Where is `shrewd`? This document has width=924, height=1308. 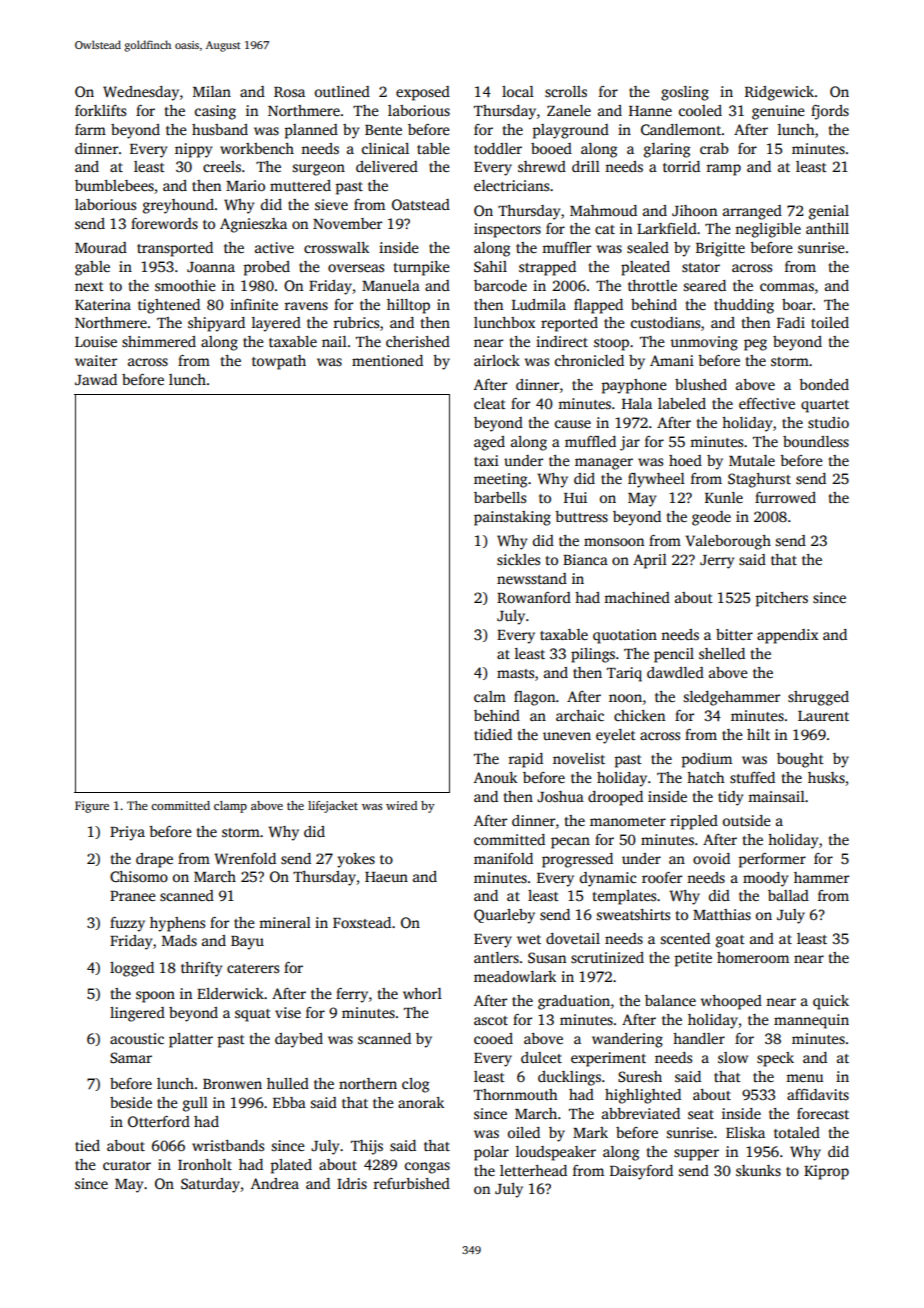 shrewd is located at coordinates (542, 166).
